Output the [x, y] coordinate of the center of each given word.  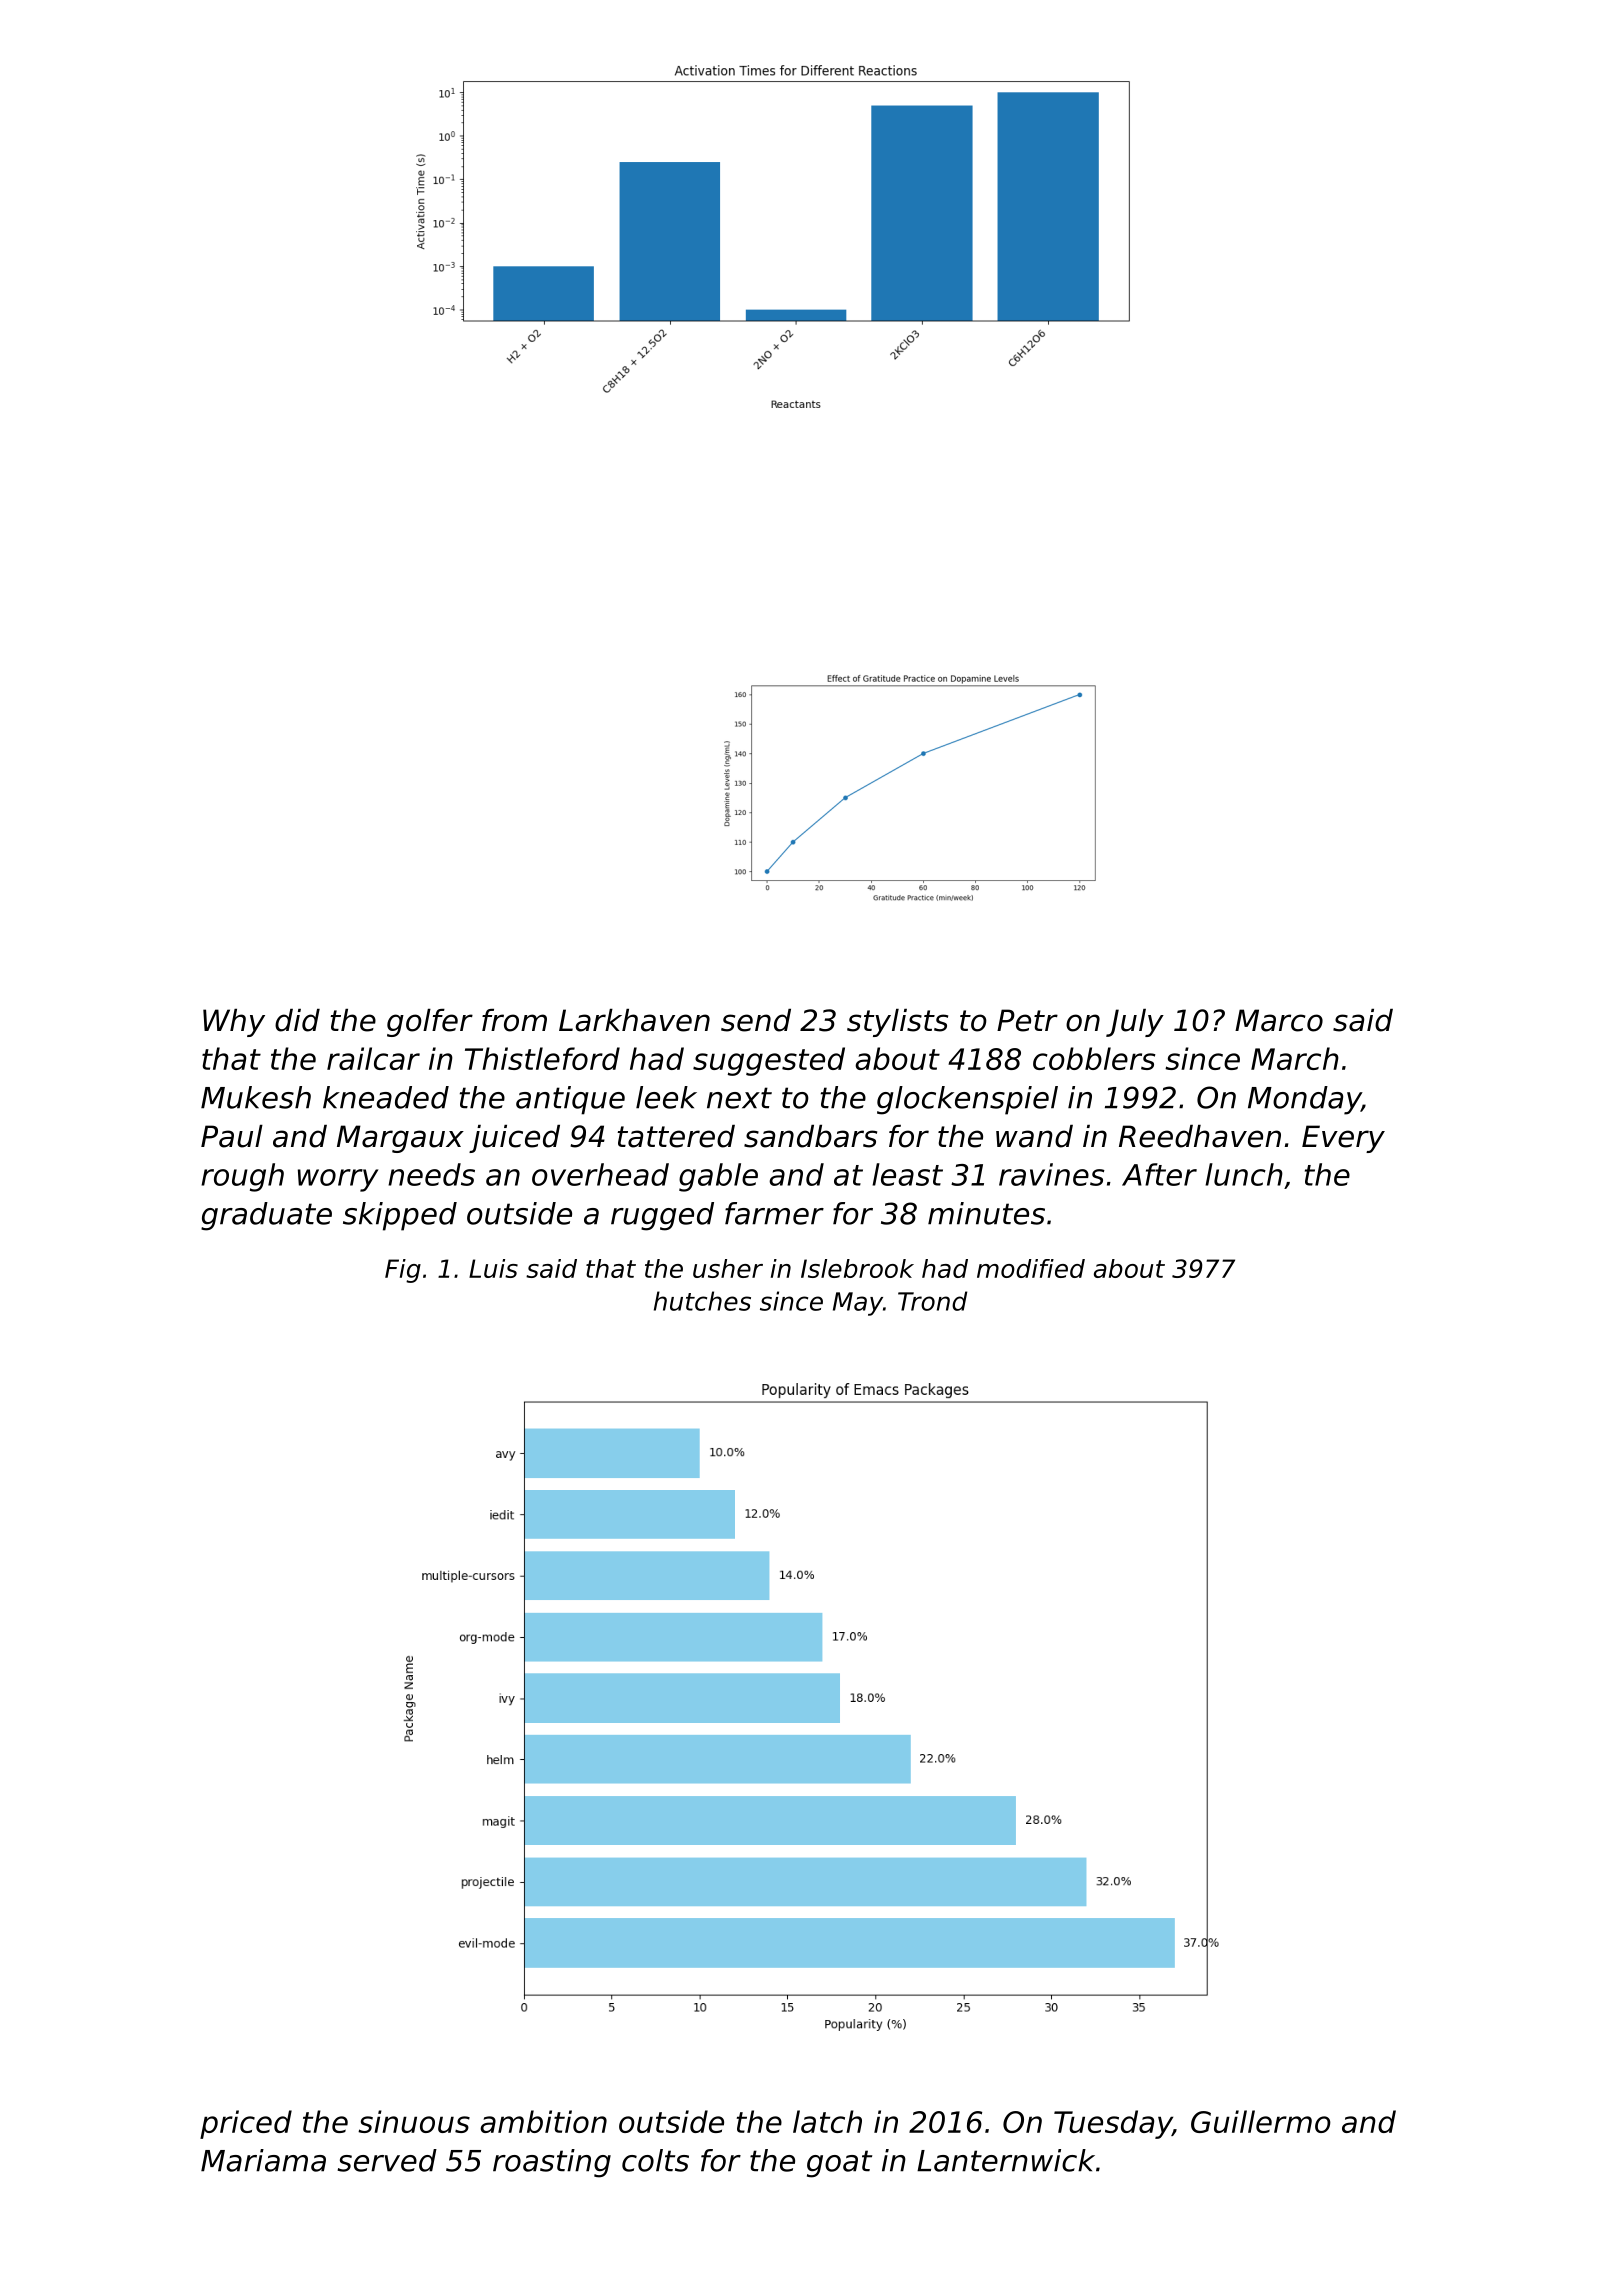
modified [1031, 1268]
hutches [702, 1301]
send [756, 1020]
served [387, 2160]
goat [839, 2164]
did [297, 1020]
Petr [1027, 1020]
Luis [493, 1268]
